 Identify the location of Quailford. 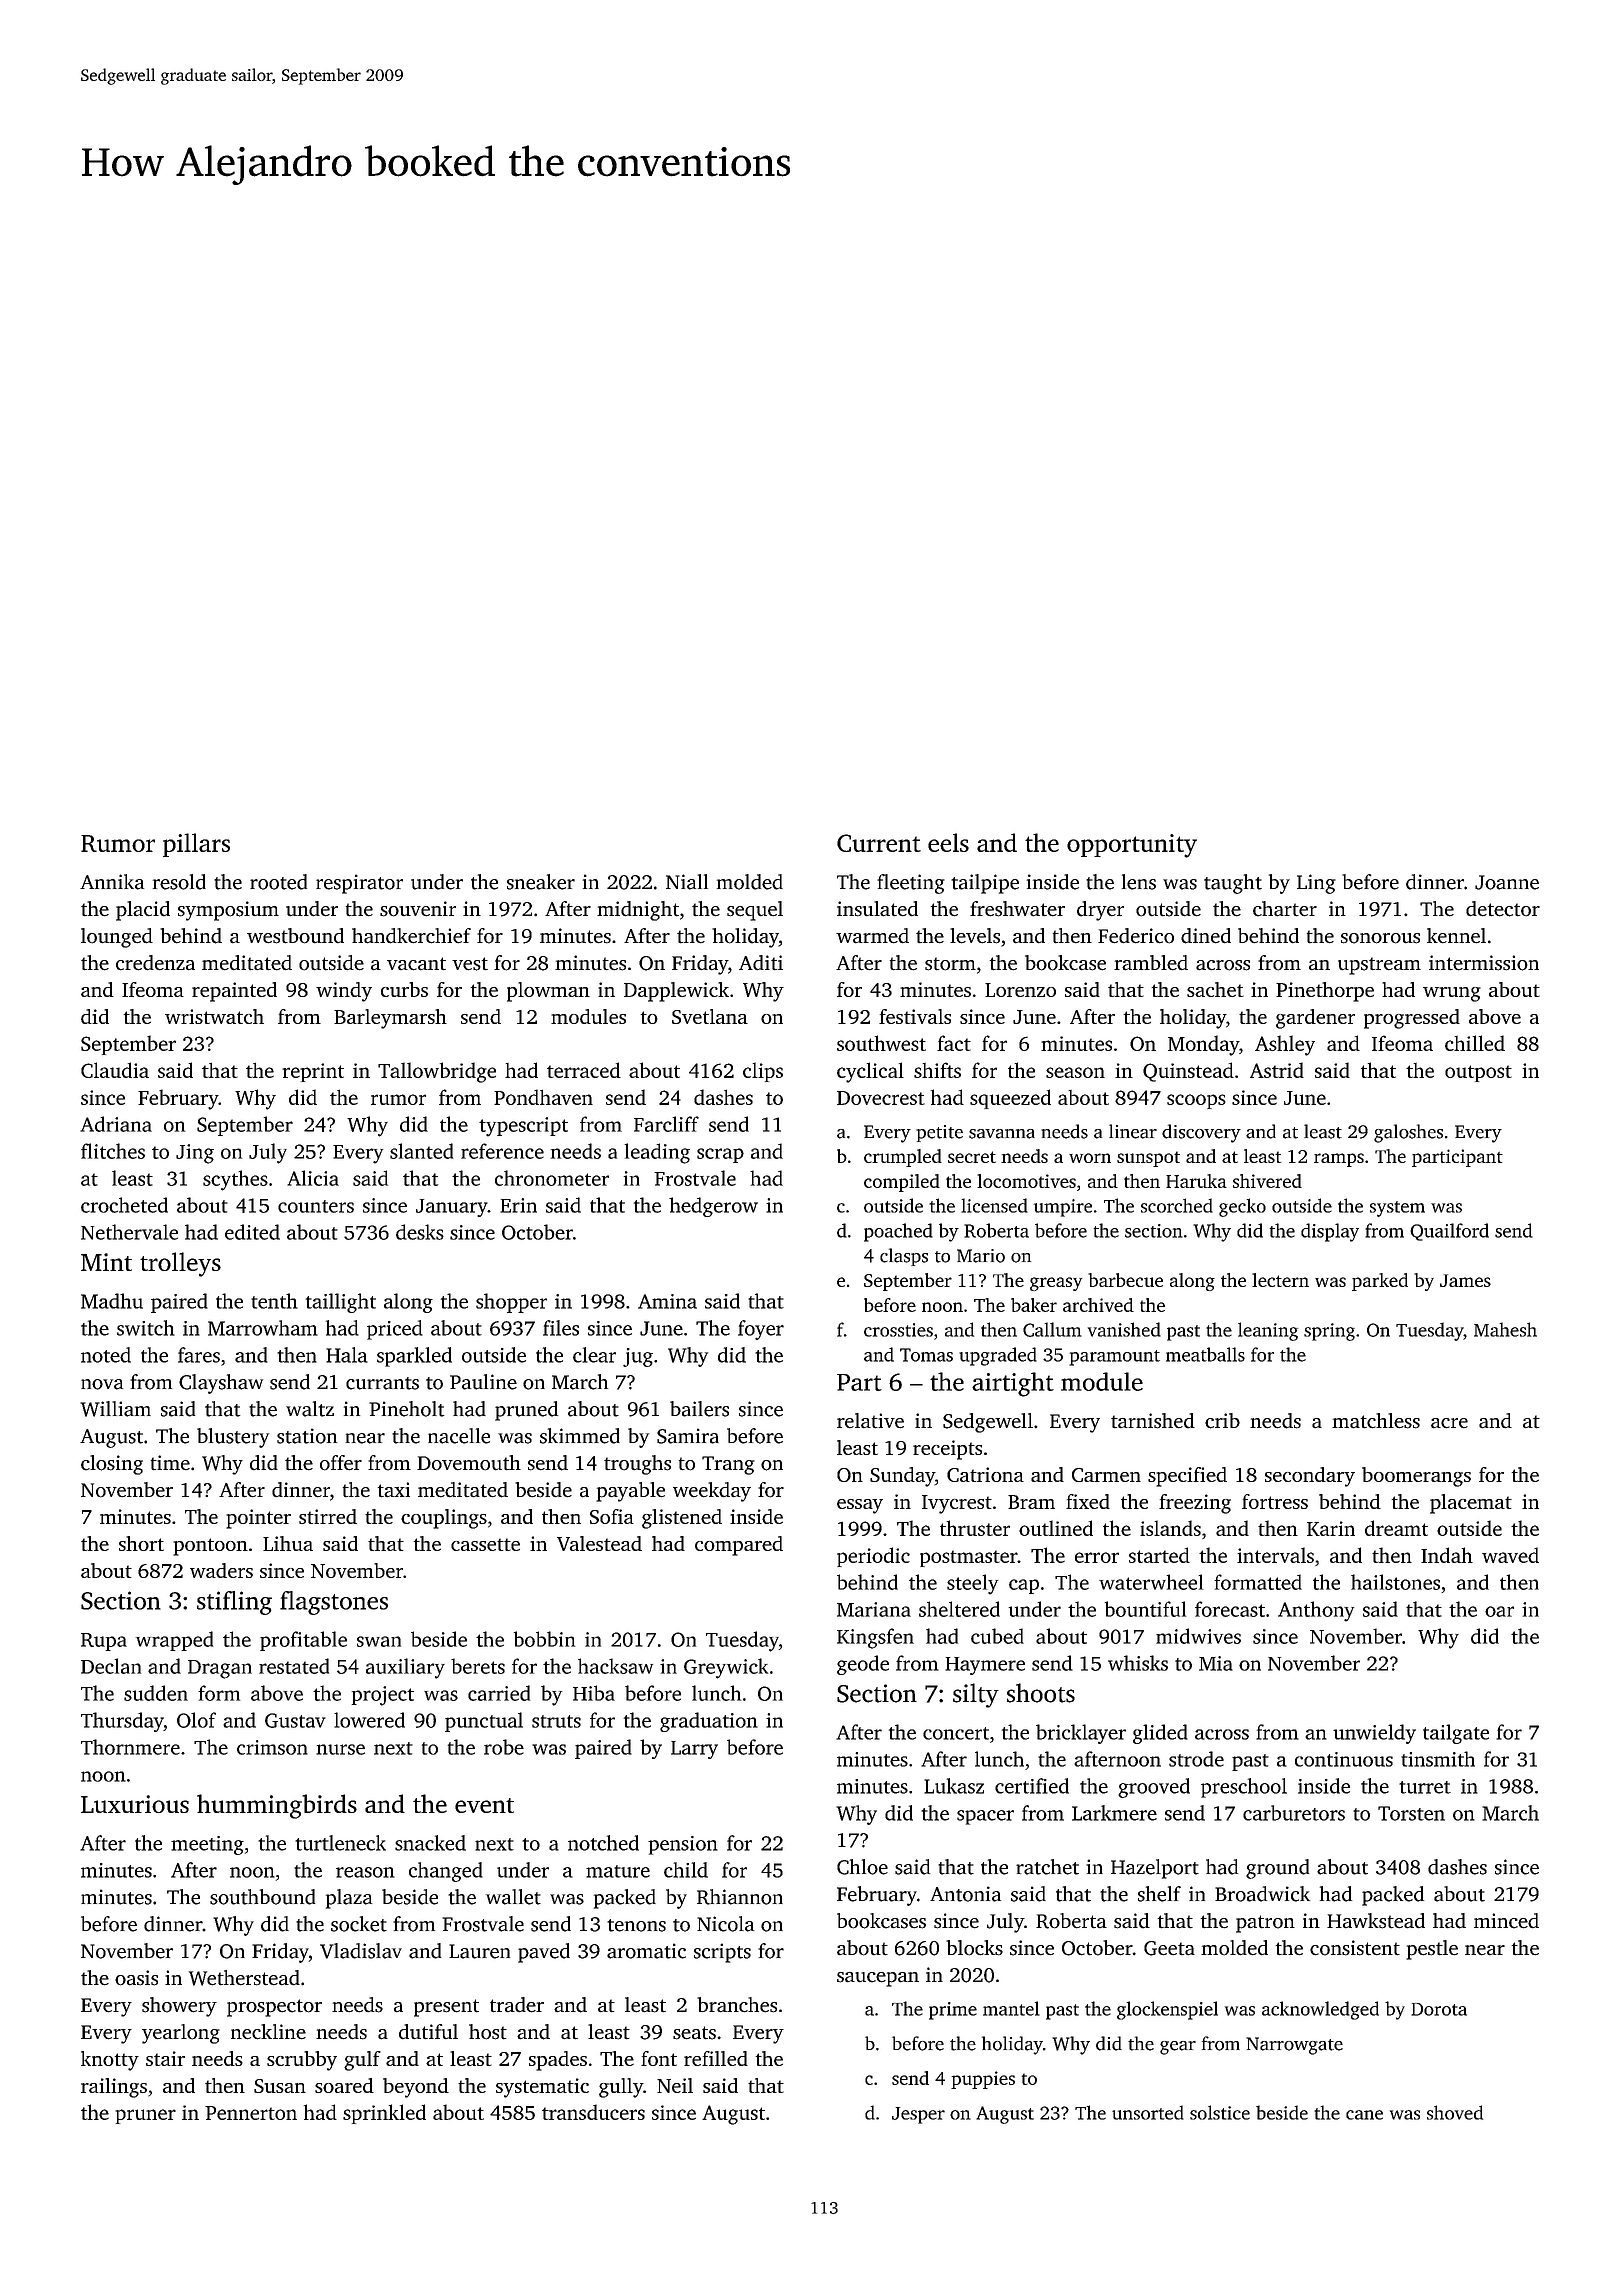
(1449, 1232).
